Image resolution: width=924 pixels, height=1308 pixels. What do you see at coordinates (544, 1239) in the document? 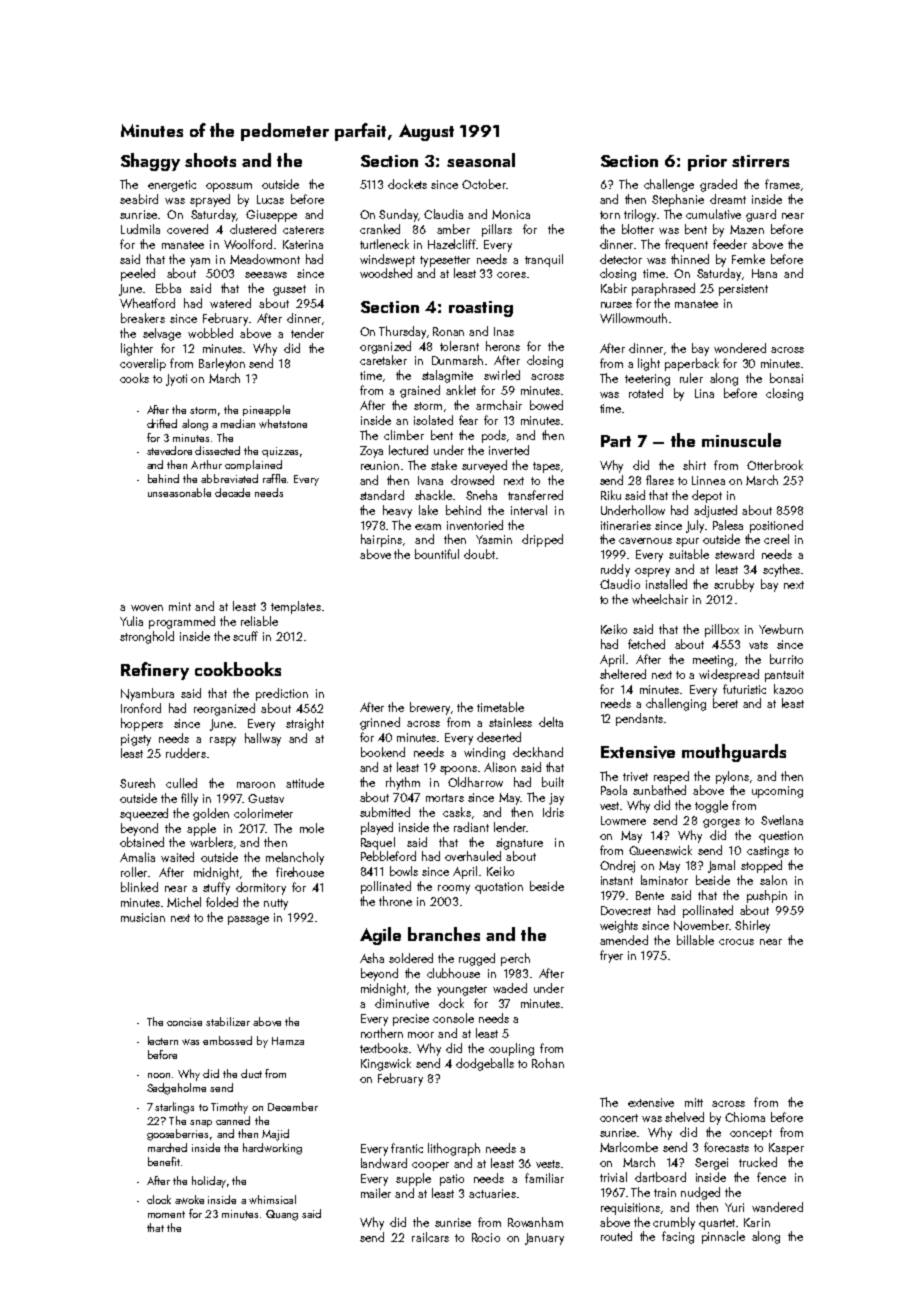
I see `January` at bounding box center [544, 1239].
